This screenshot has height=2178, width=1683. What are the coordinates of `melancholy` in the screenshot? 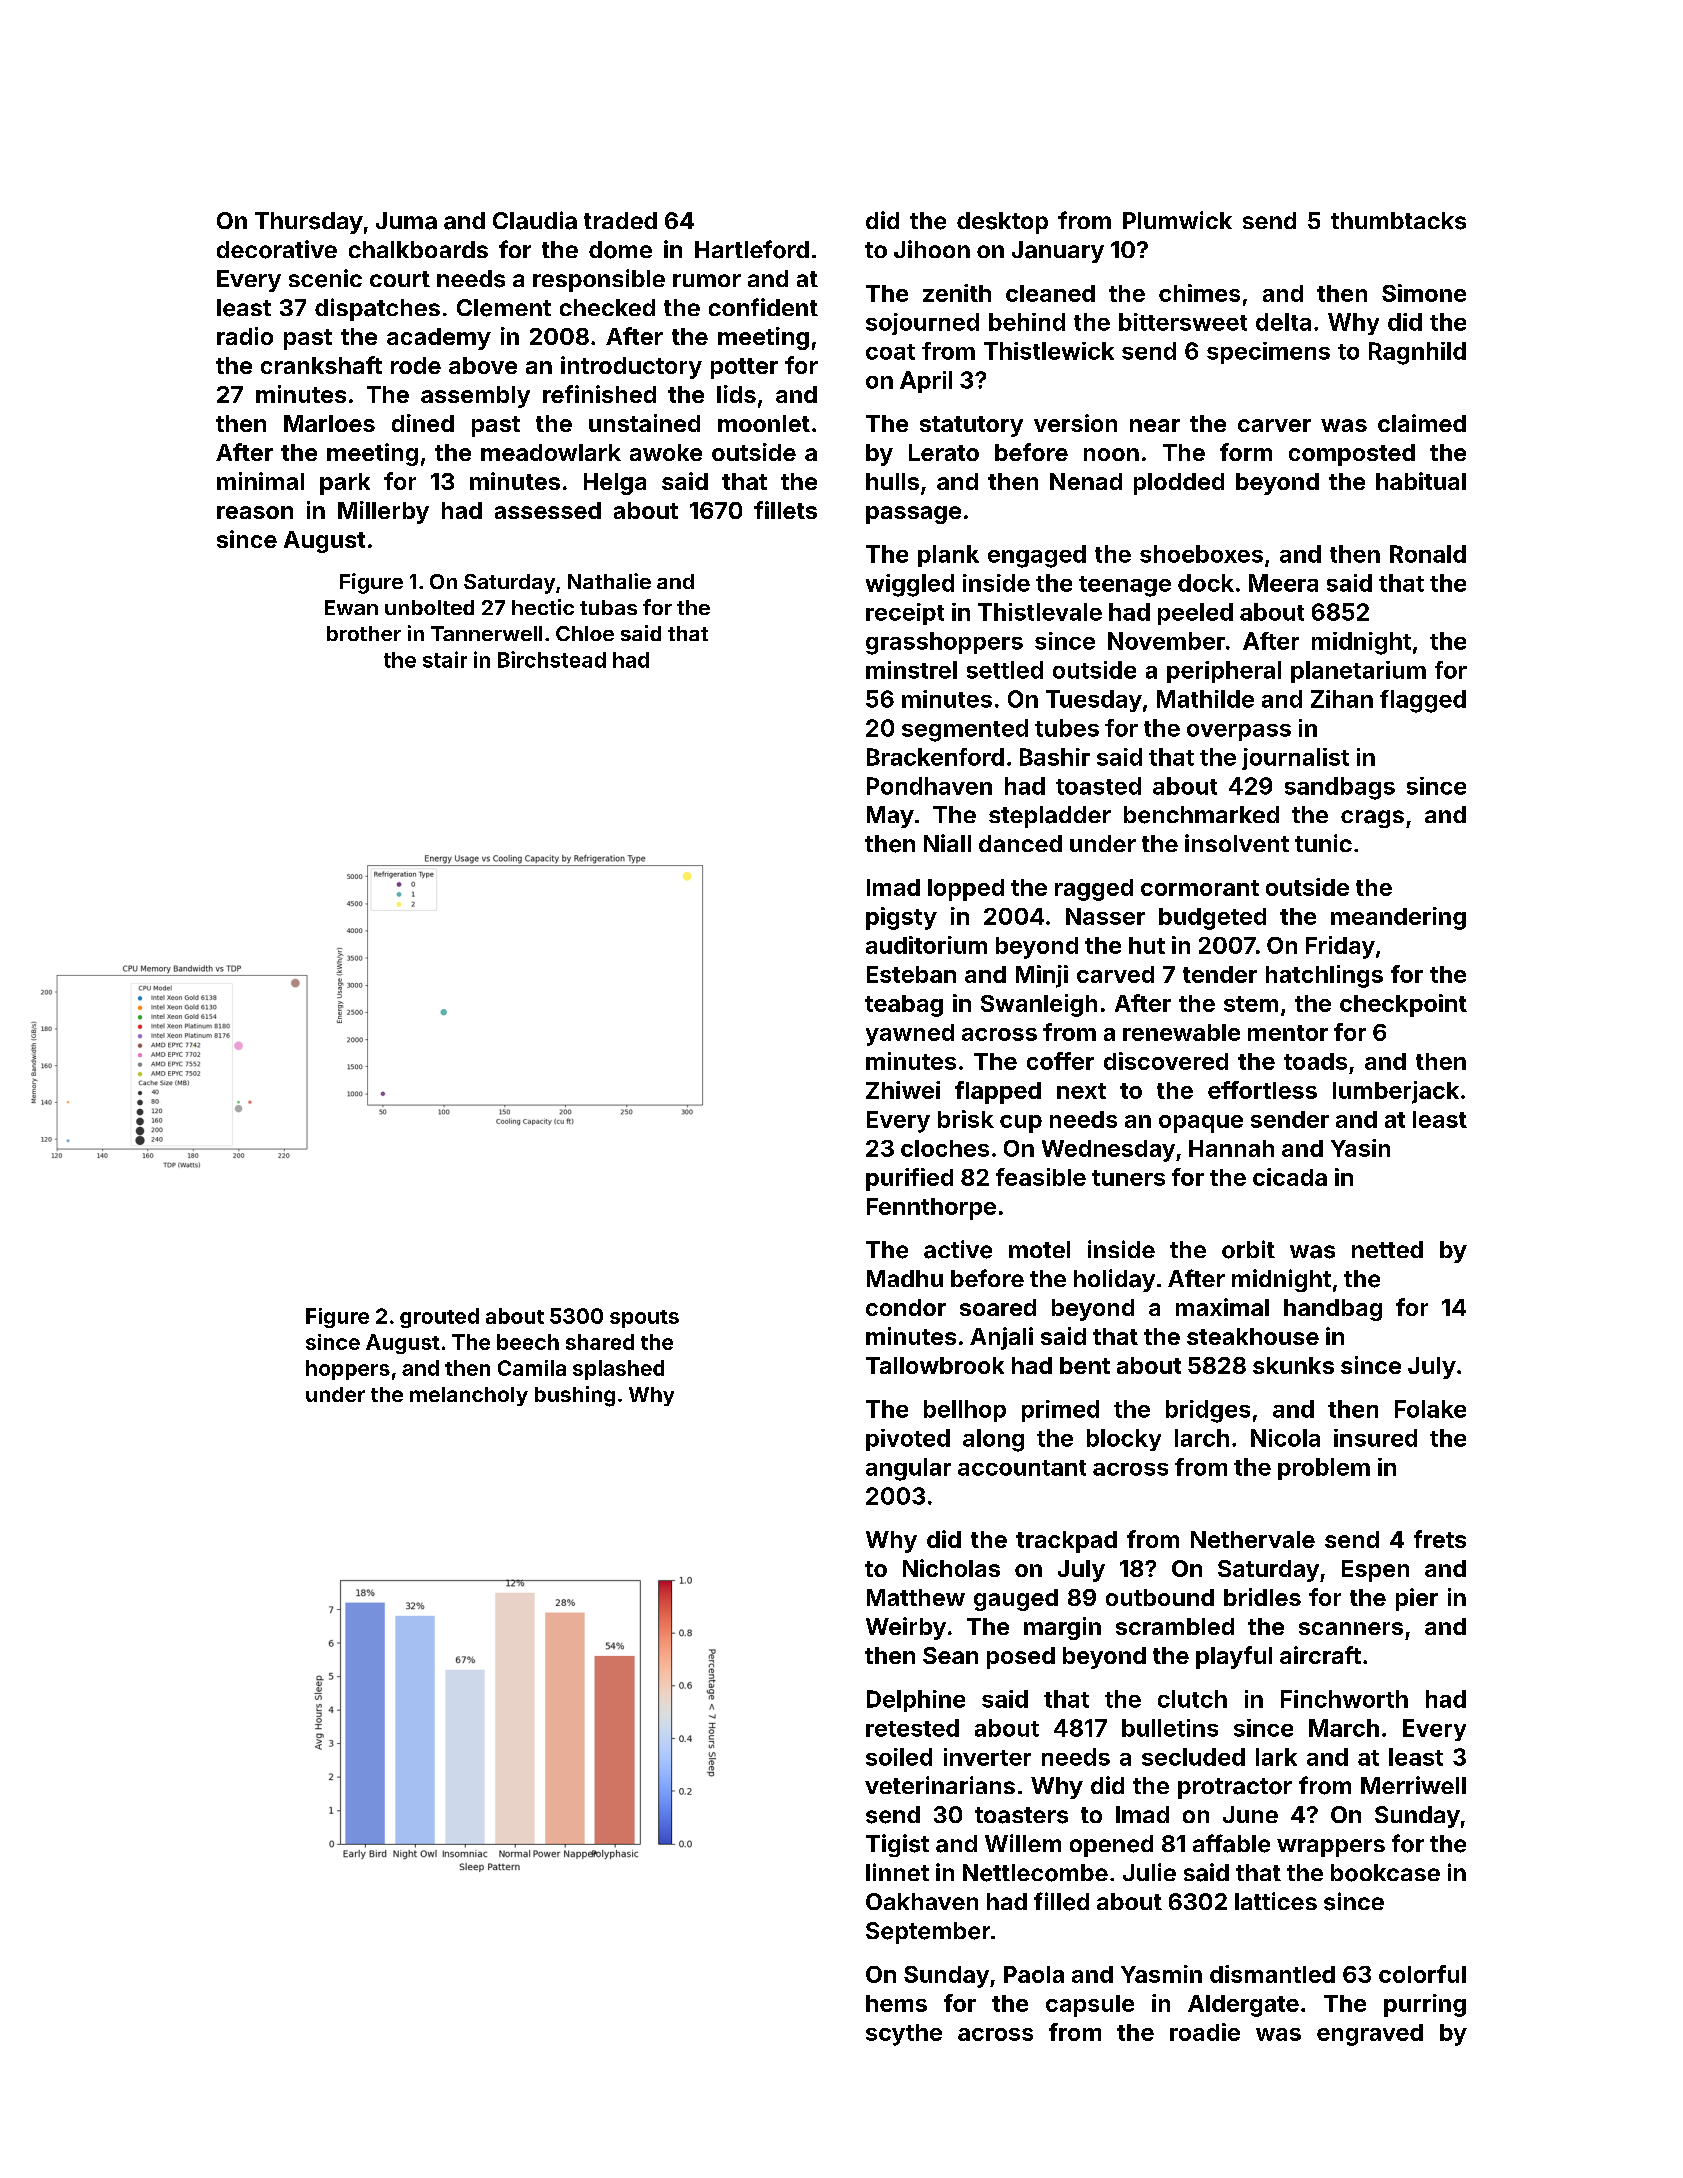 It's located at (469, 1396).
